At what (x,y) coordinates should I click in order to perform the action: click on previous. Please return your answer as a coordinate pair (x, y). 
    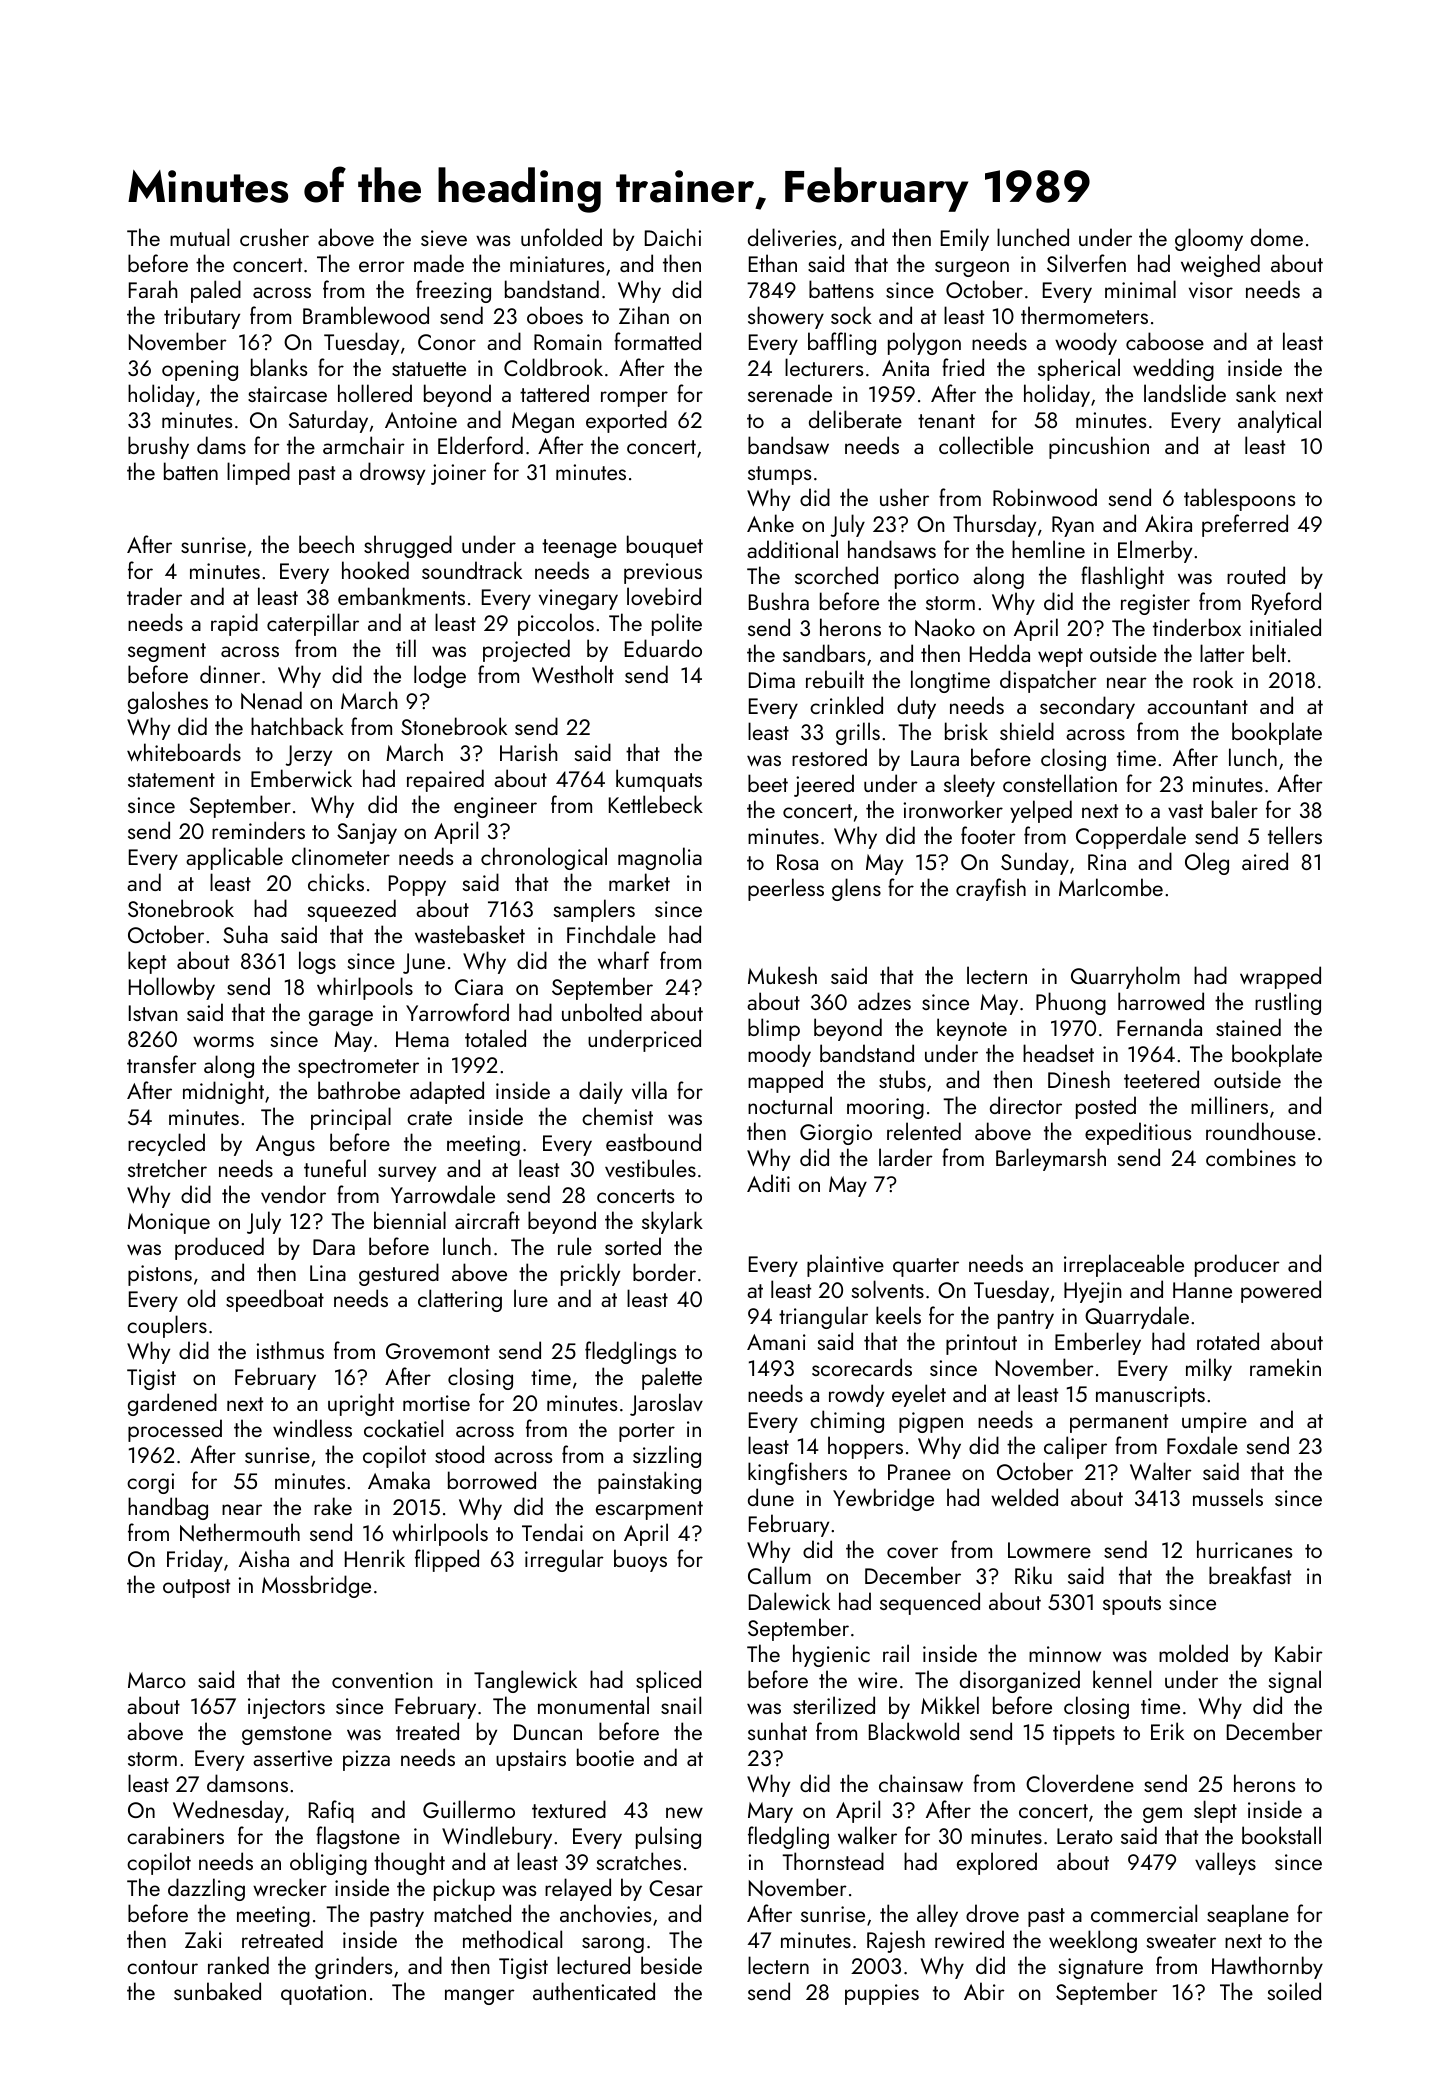
    Looking at the image, I should click on (663, 573).
